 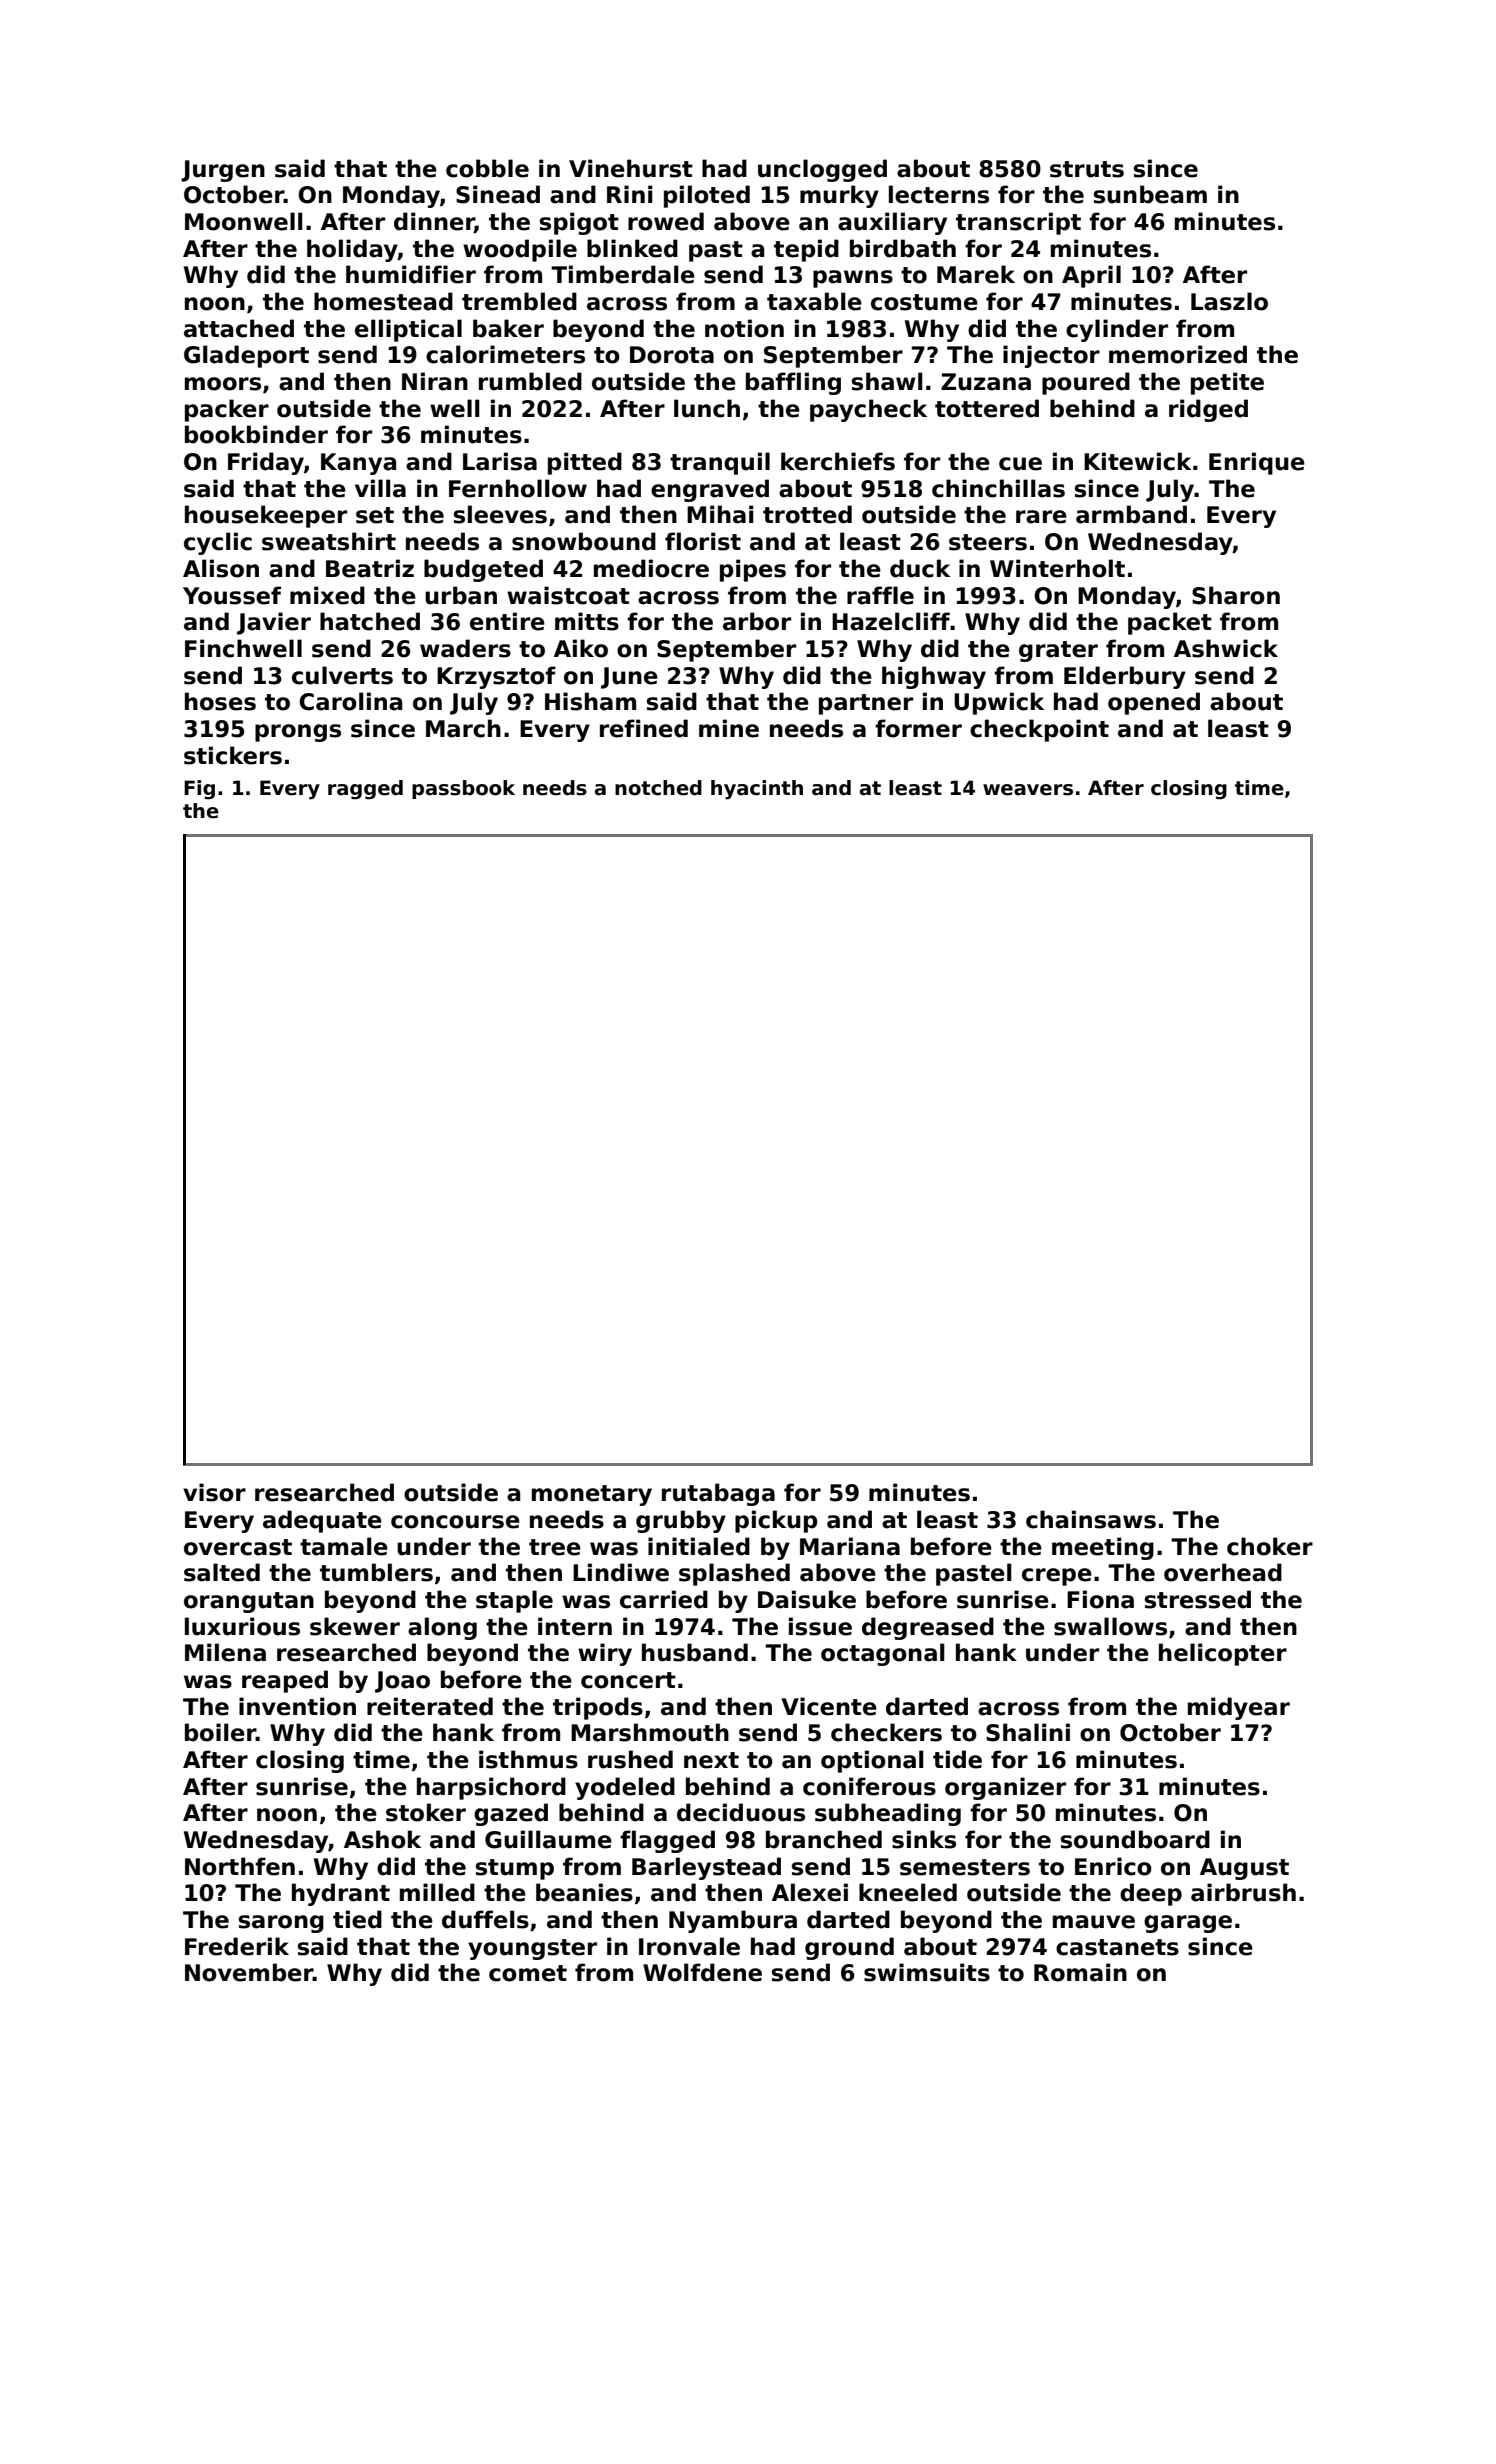 What do you see at coordinates (1087, 169) in the screenshot?
I see `struts` at bounding box center [1087, 169].
